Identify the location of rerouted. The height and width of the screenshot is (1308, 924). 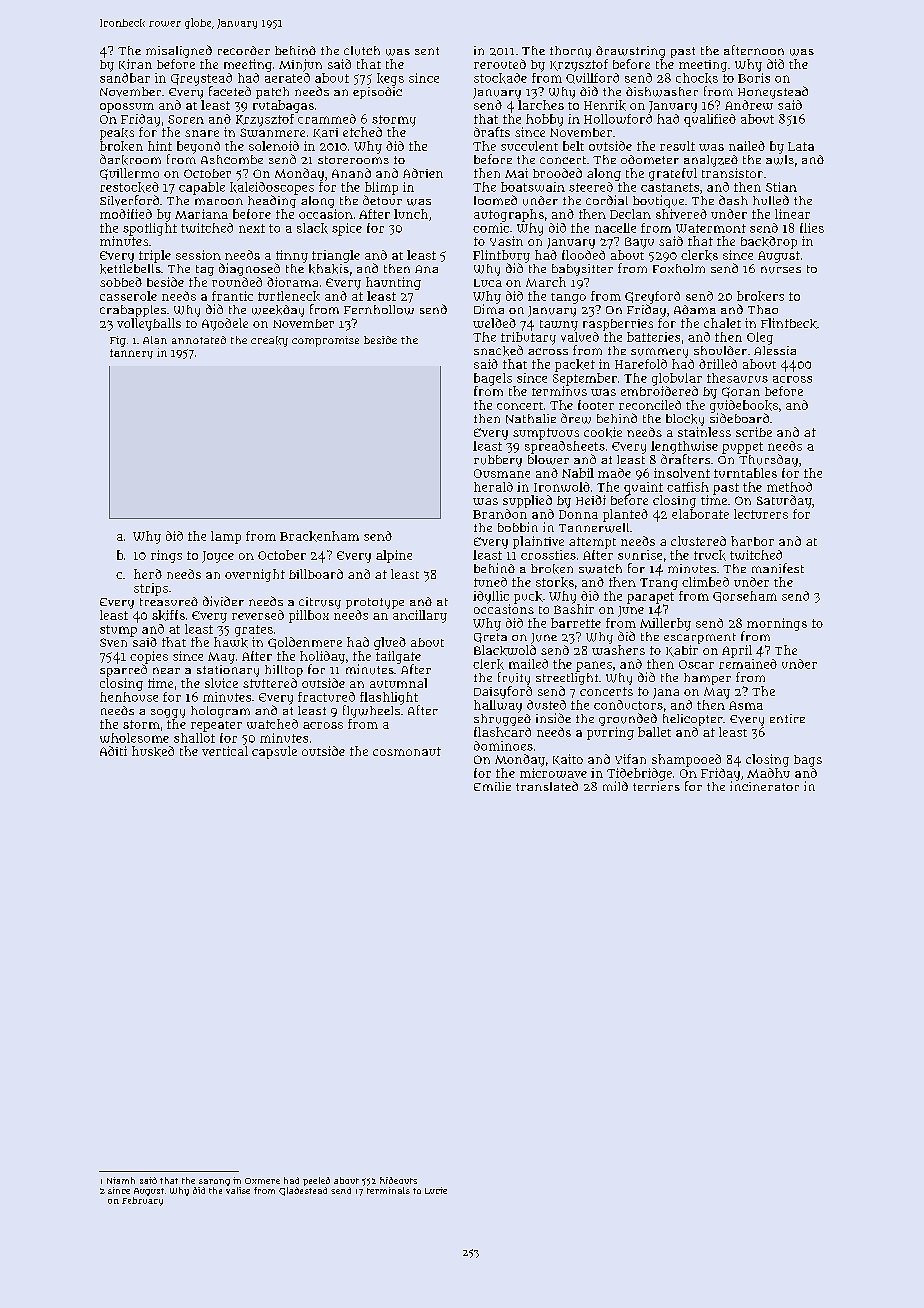
(500, 64).
